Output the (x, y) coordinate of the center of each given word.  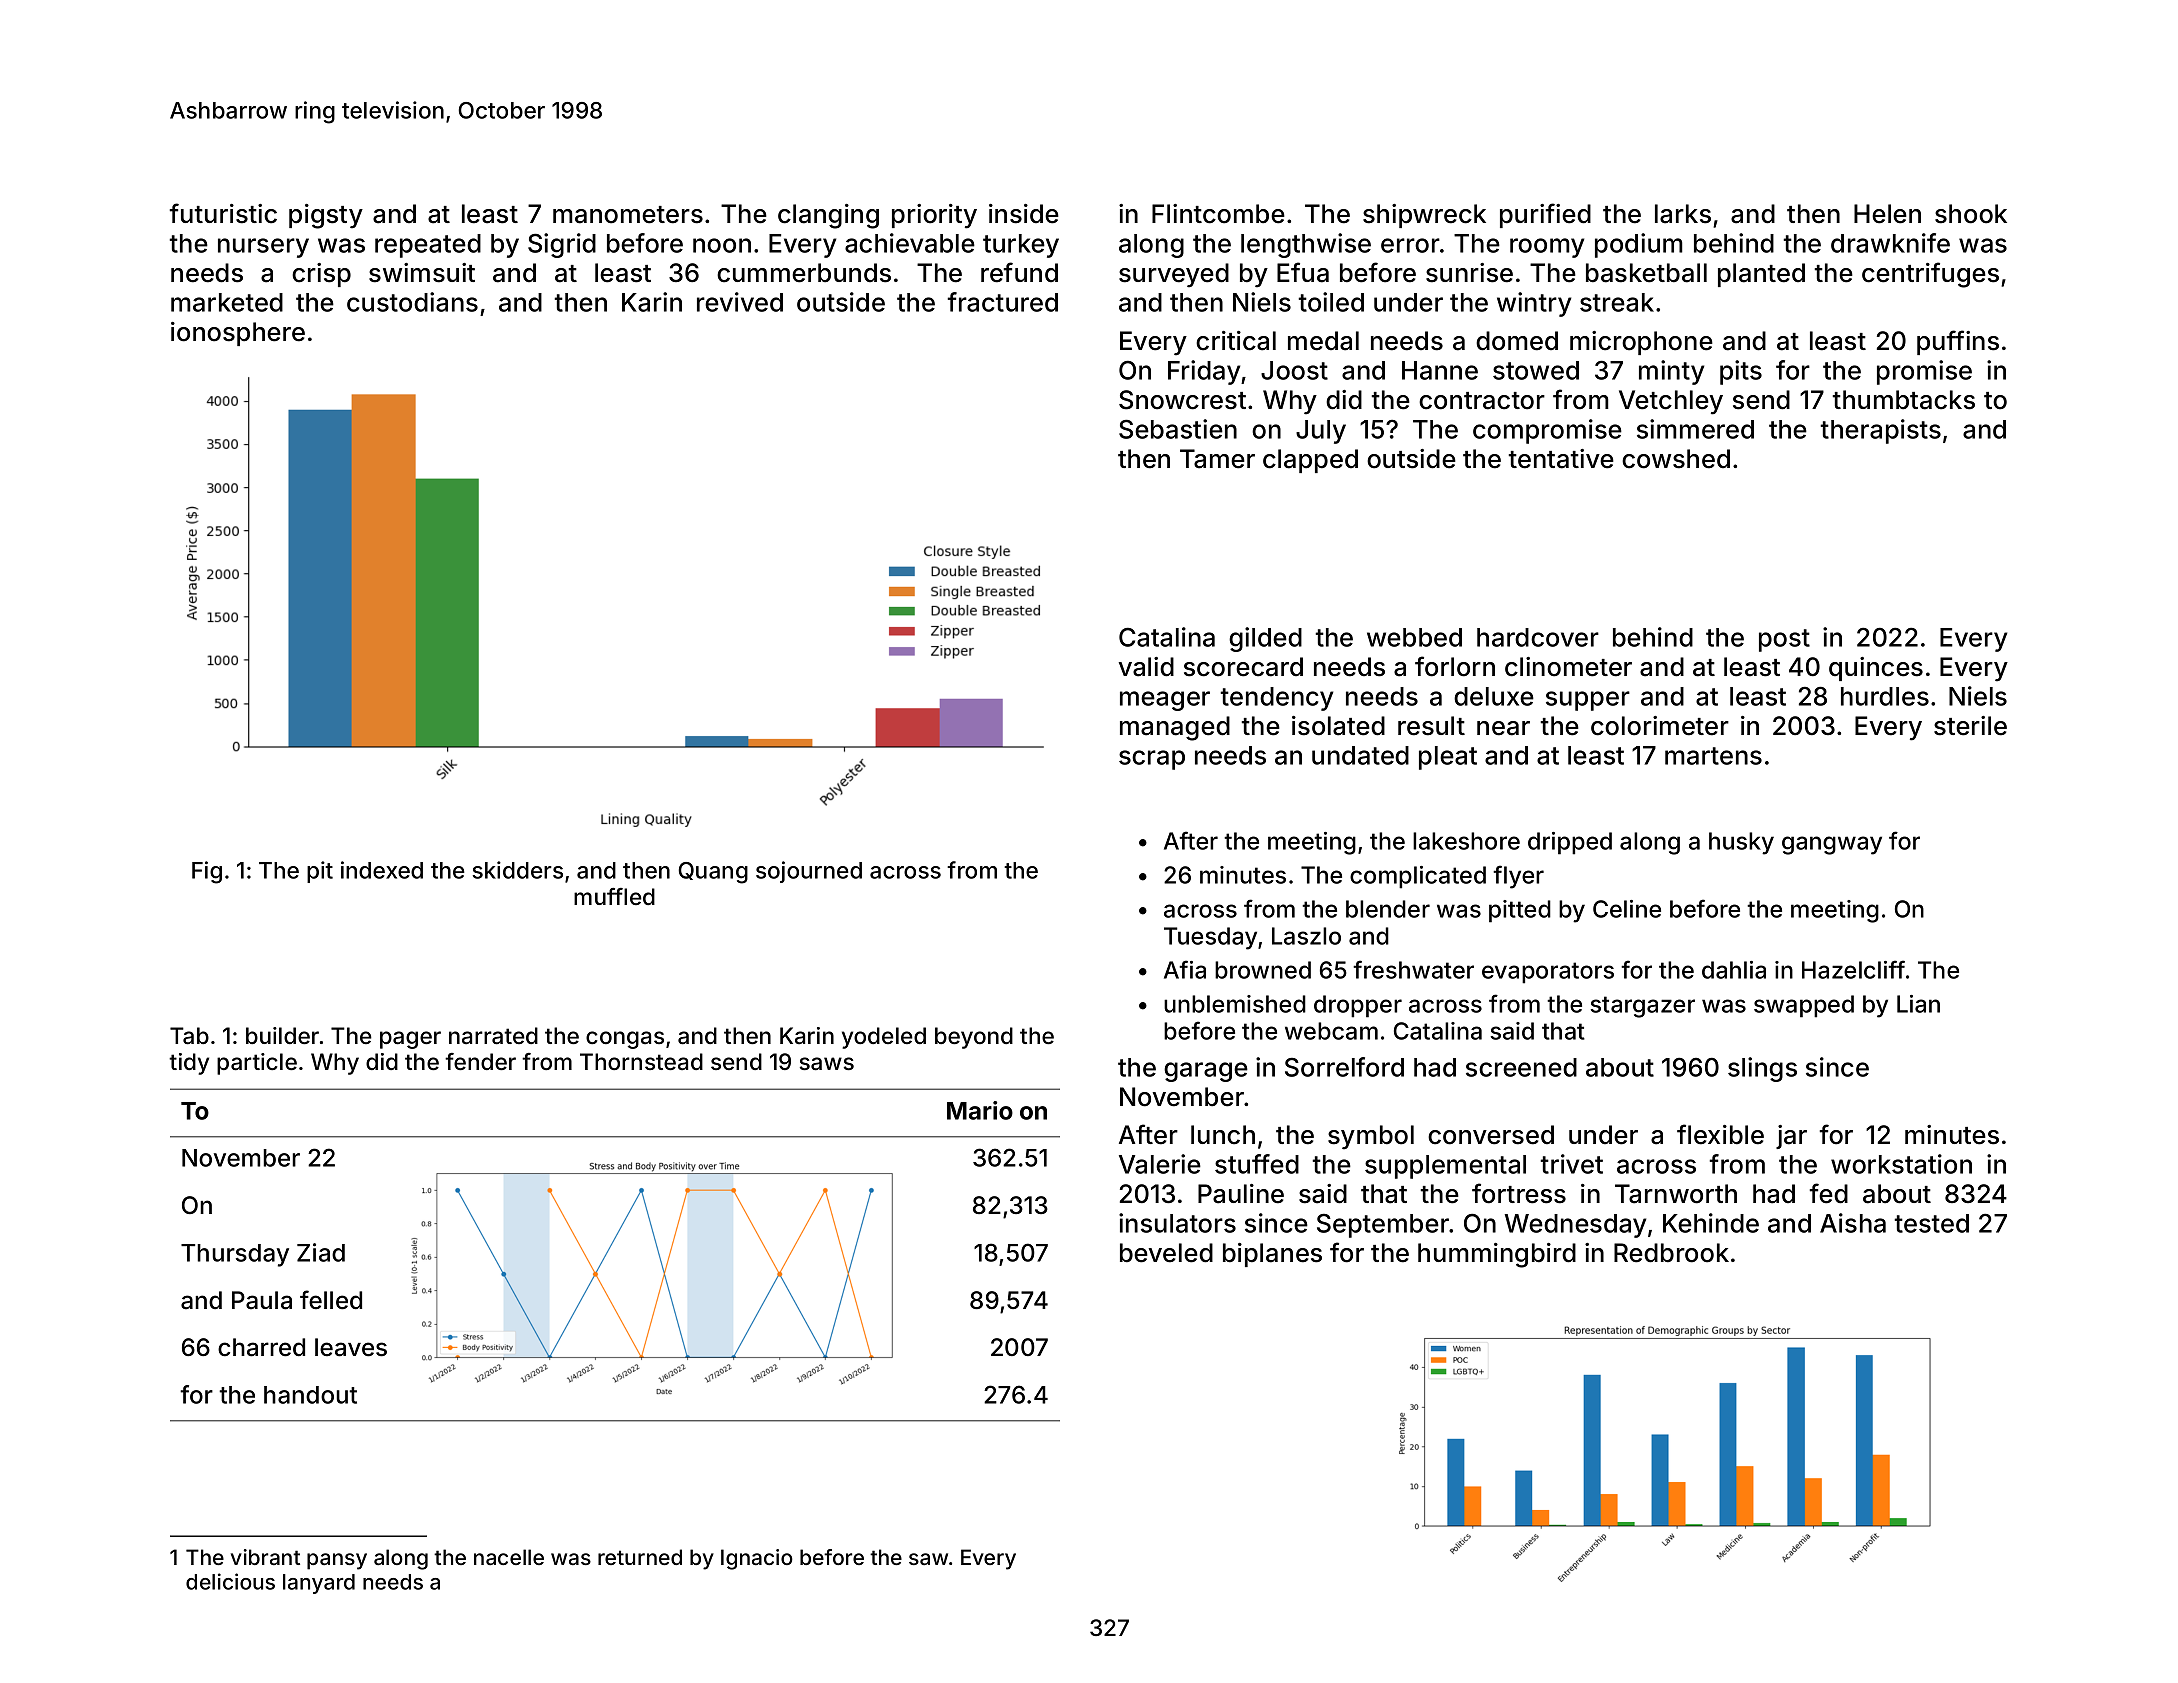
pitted (1520, 911)
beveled (1166, 1253)
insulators (1177, 1223)
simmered (1695, 429)
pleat (1448, 758)
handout (310, 1395)
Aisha (1853, 1223)
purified (1545, 215)
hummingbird (1497, 1255)
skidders (518, 870)
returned (640, 1557)
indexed (382, 870)
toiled (1331, 302)
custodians (412, 302)
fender (480, 1061)
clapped (1310, 461)
